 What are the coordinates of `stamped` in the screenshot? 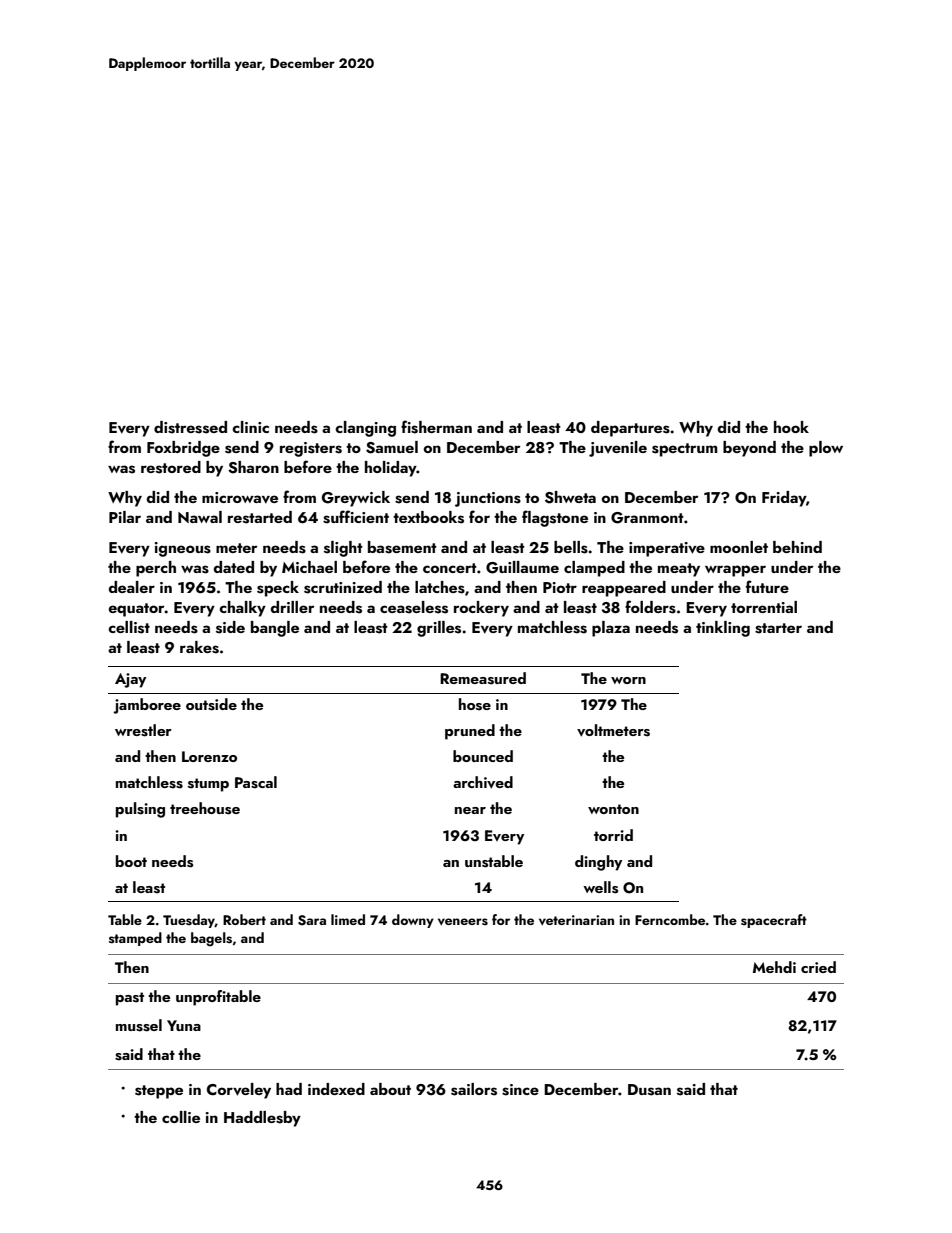 It's located at (135, 939).
